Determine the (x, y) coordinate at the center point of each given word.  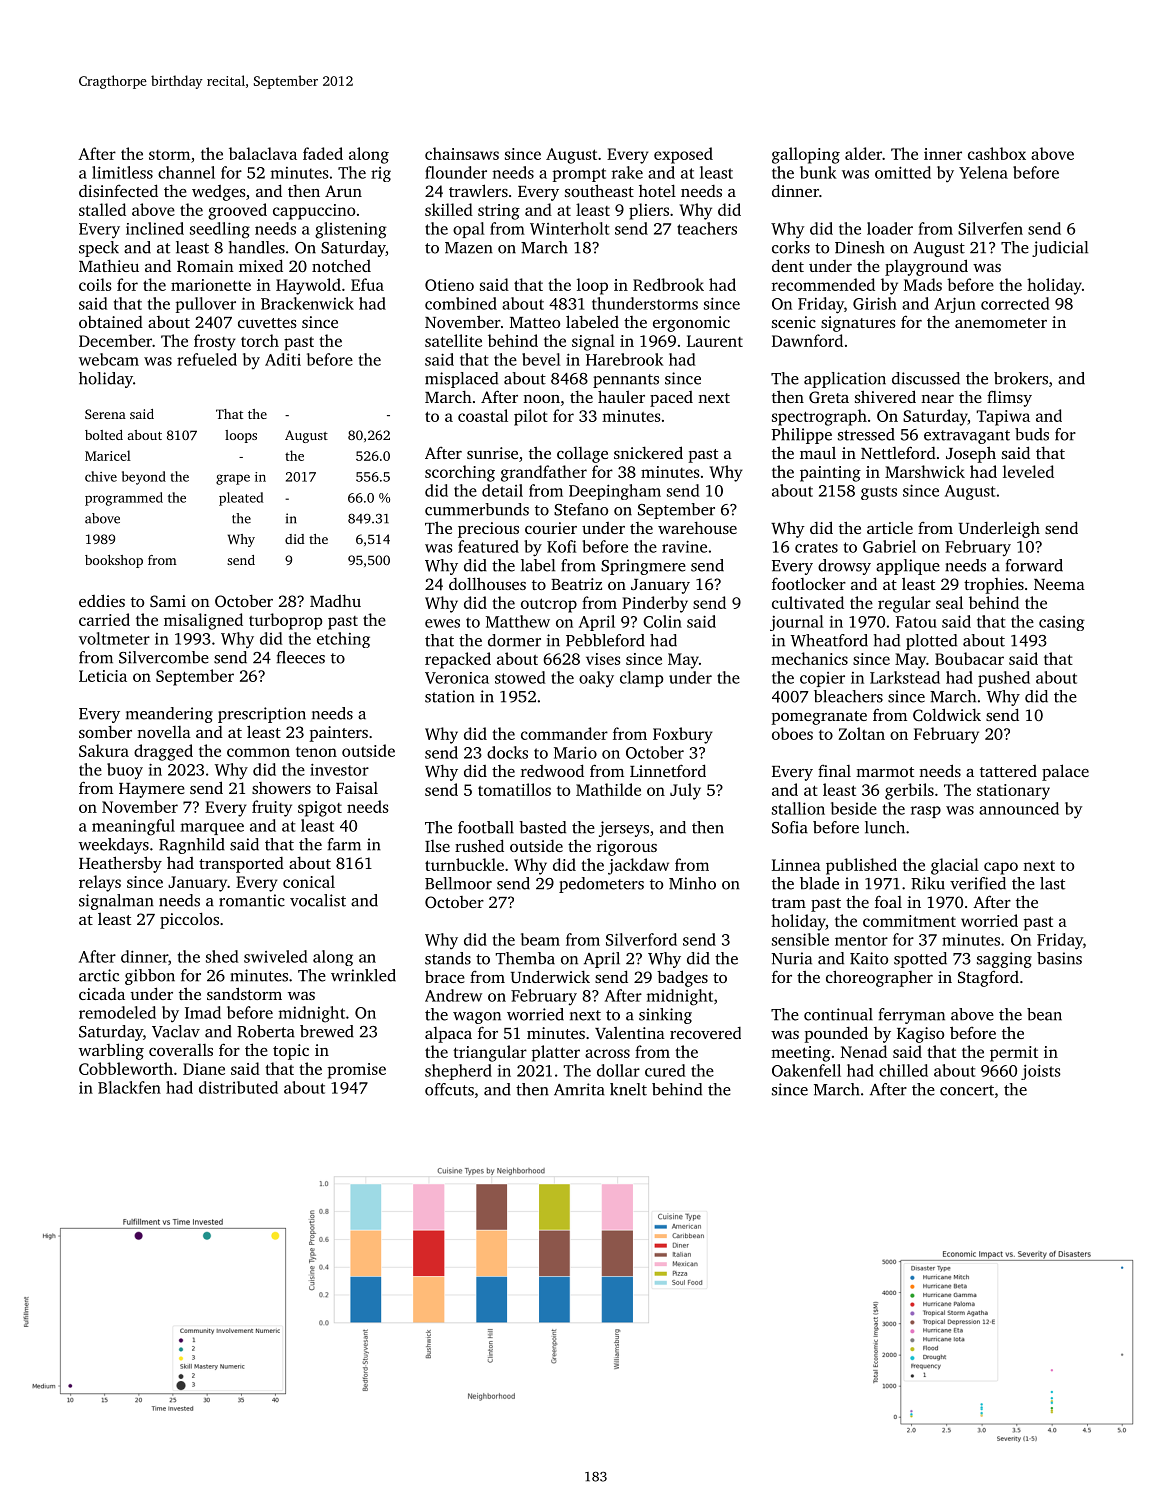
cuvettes (267, 323)
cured (665, 1070)
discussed (926, 378)
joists (1040, 1072)
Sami (168, 601)
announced (1019, 808)
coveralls (181, 1050)
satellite (453, 340)
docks (507, 752)
